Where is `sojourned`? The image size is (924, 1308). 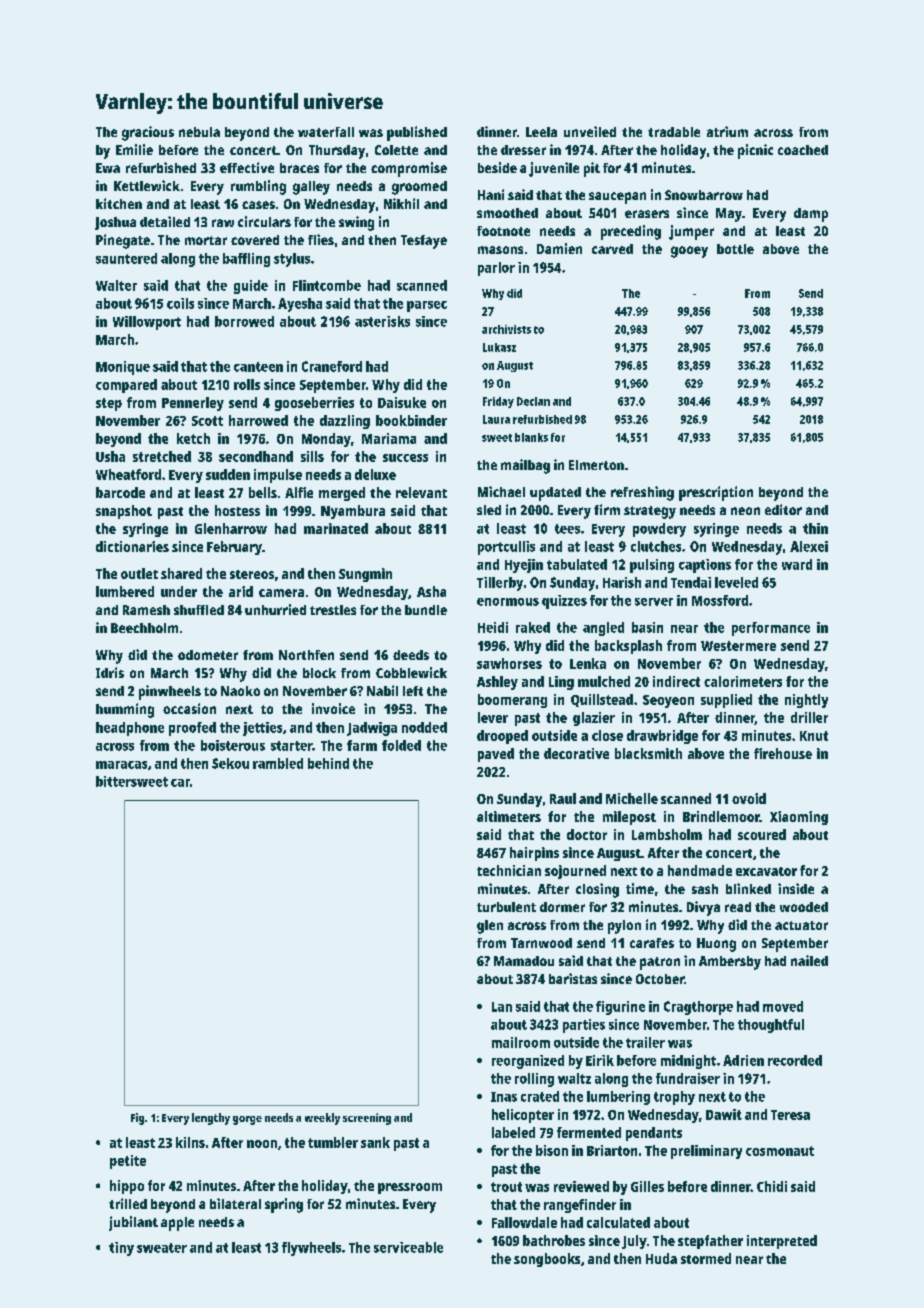
sojourned is located at coordinates (575, 872).
